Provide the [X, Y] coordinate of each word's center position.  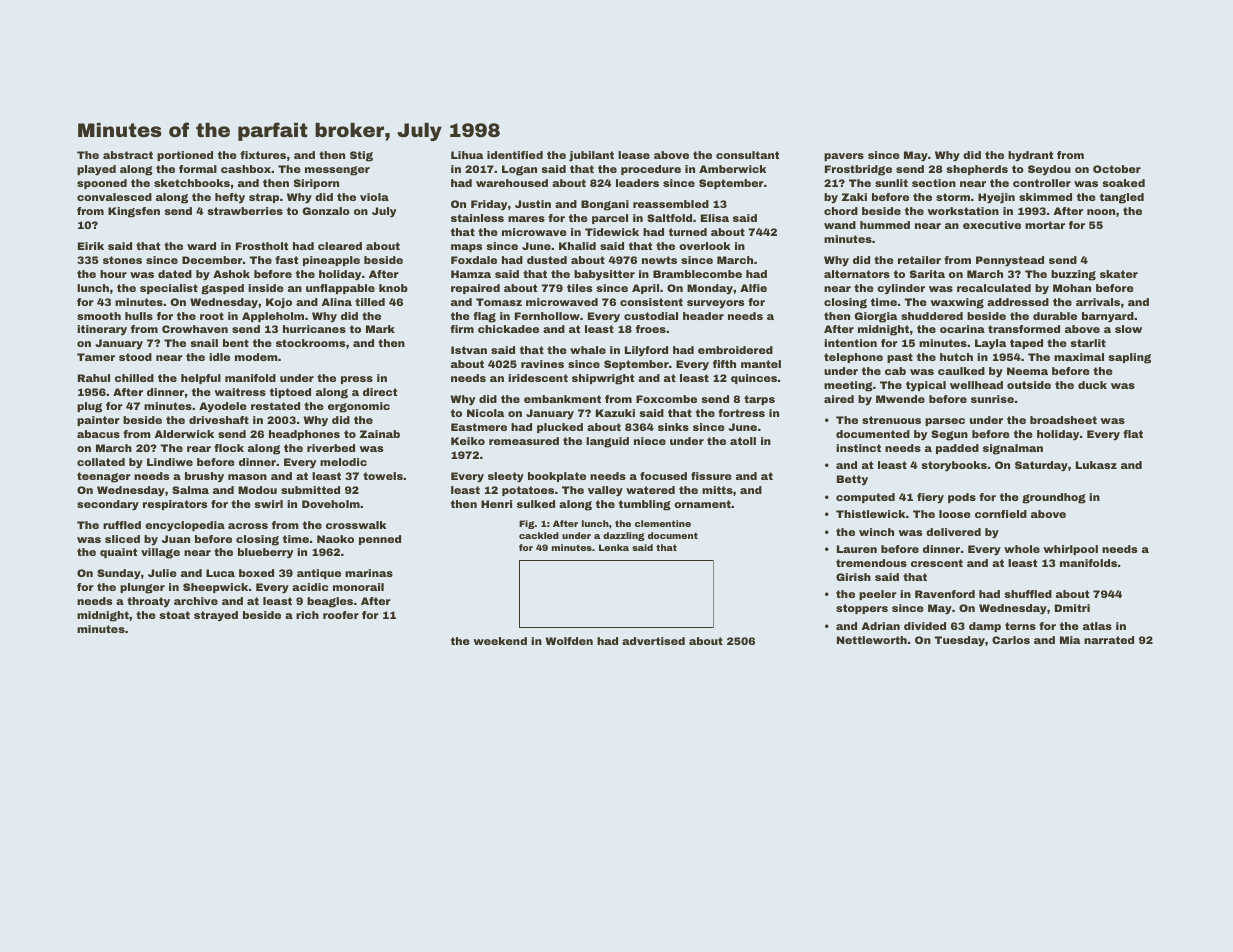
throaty [148, 602]
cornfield [1001, 514]
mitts [717, 490]
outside [1029, 385]
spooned [102, 184]
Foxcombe [666, 399]
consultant [747, 155]
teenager [104, 477]
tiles [579, 288]
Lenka [614, 547]
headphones [304, 435]
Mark [380, 329]
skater [1119, 274]
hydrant [1030, 156]
